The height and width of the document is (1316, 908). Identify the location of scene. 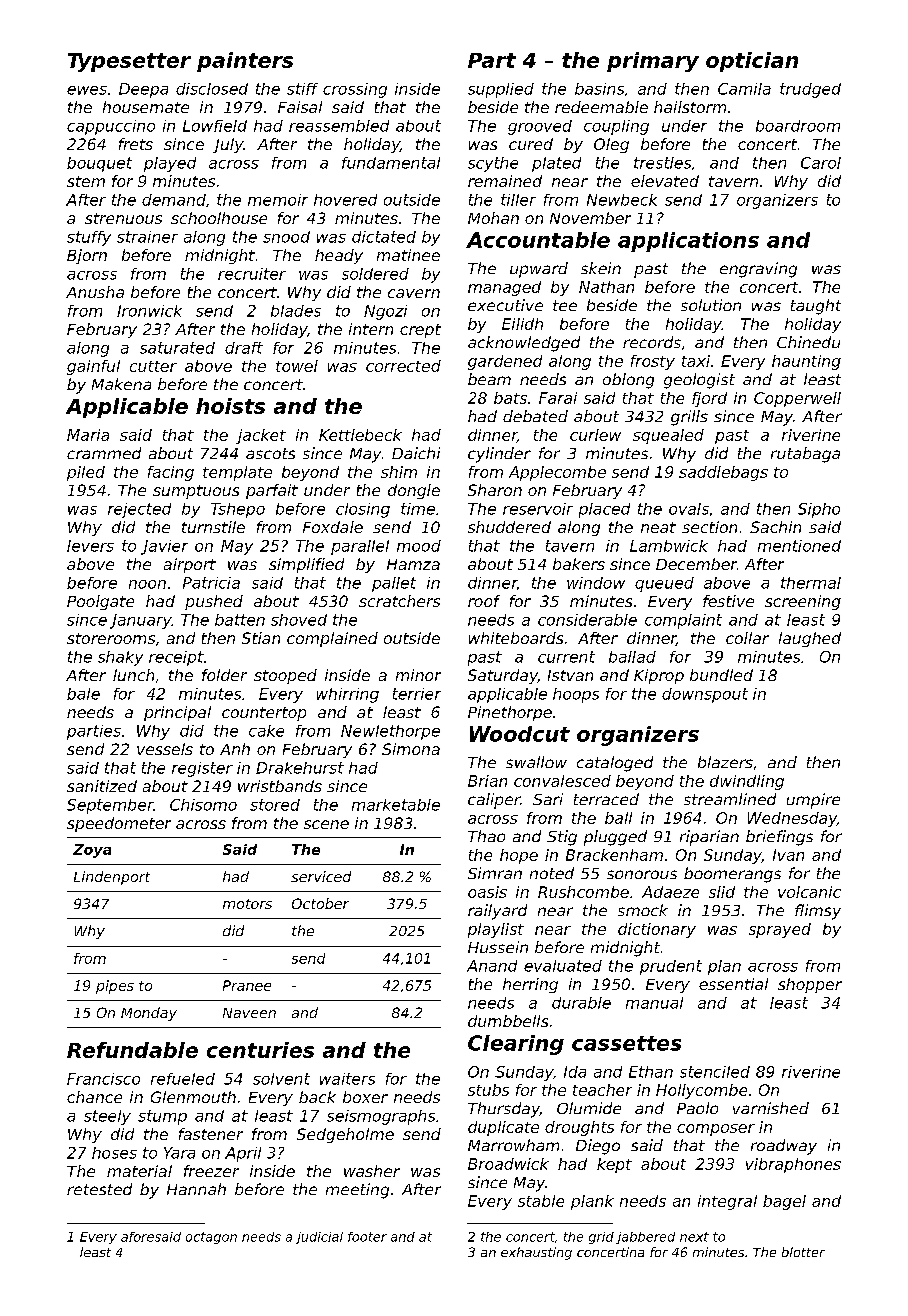
(326, 824).
